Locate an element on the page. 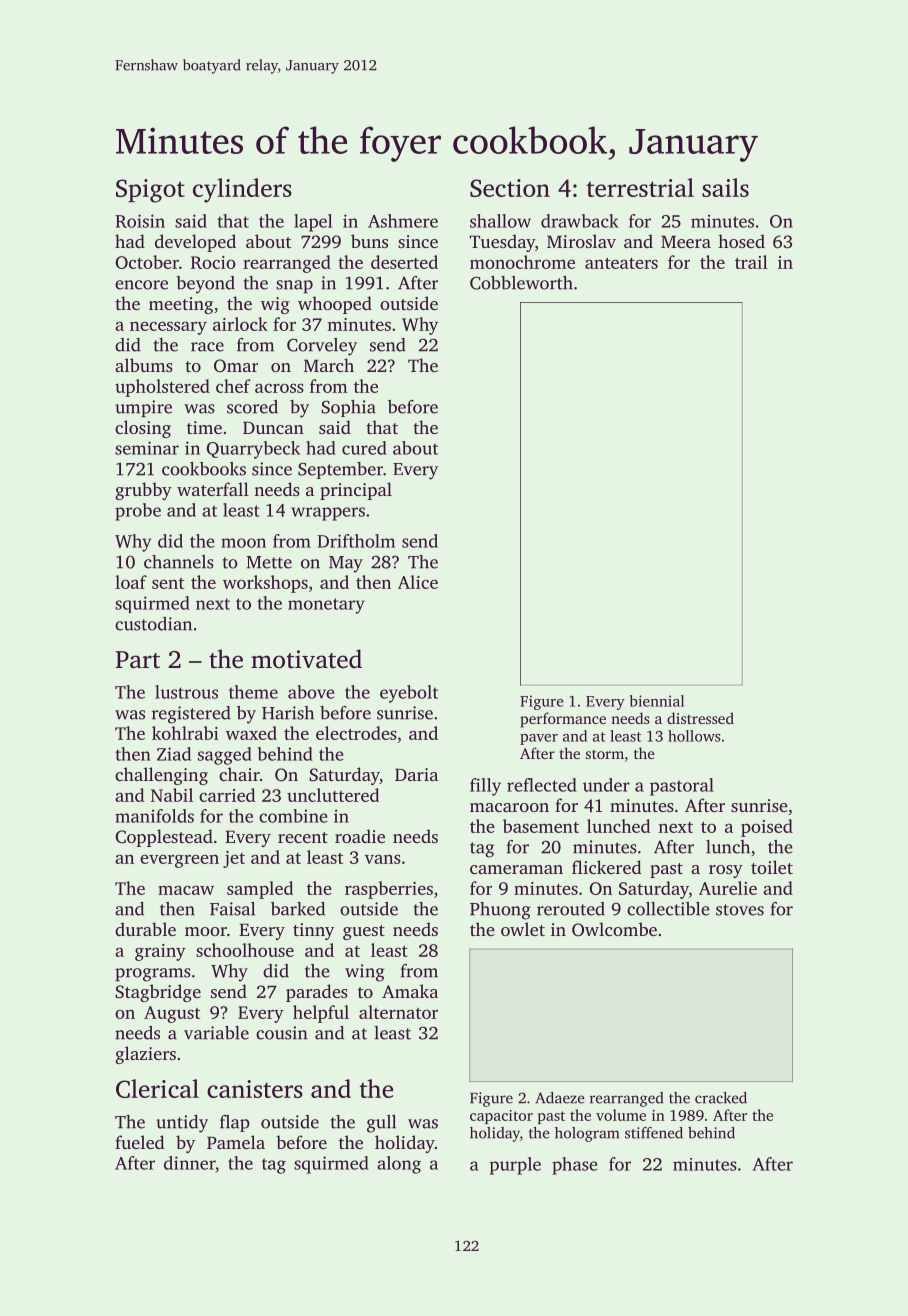  anteaters is located at coordinates (621, 263).
